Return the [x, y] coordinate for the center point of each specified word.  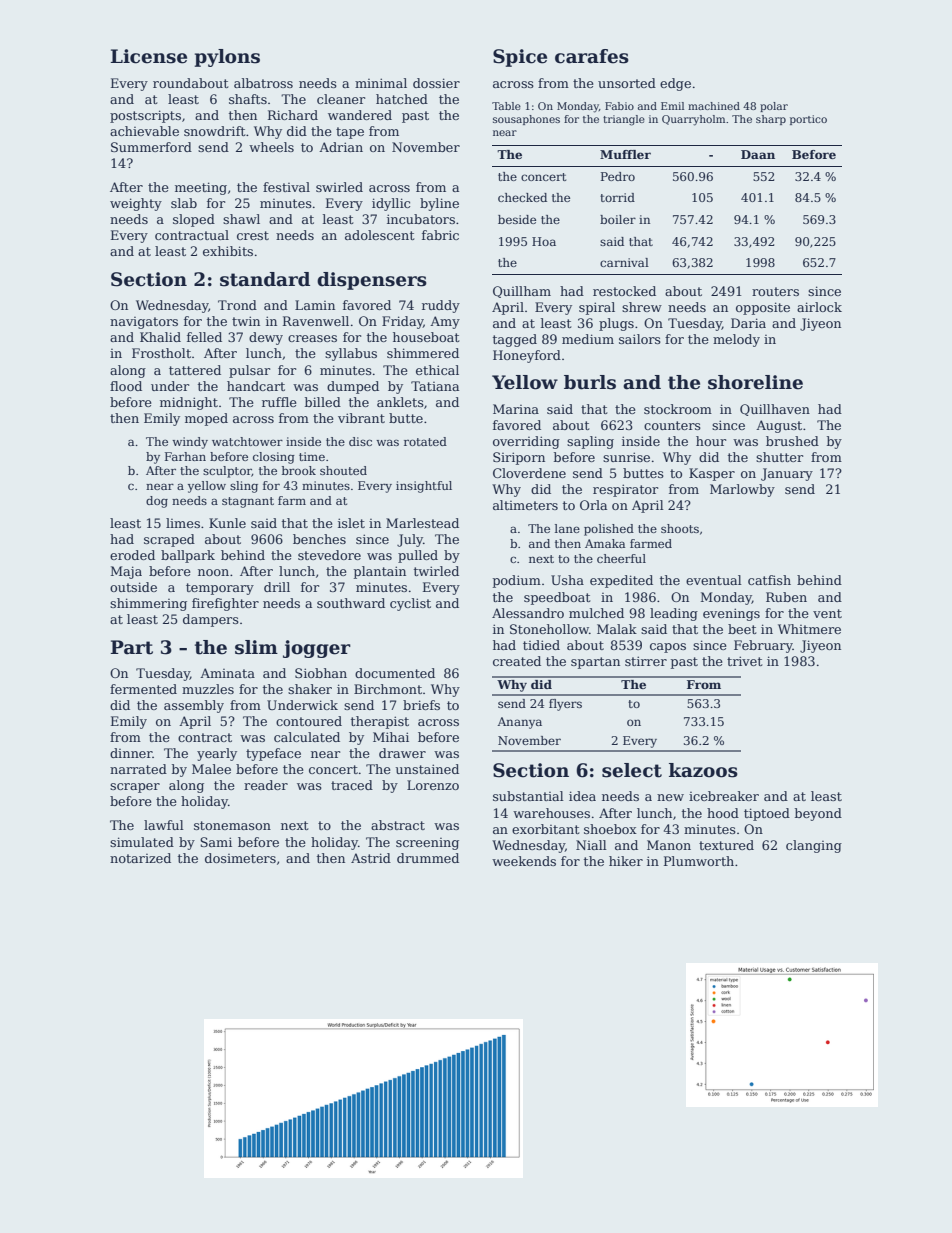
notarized [140, 858]
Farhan [185, 456]
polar [774, 107]
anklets [400, 402]
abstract [398, 825]
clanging [814, 846]
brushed [792, 441]
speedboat [557, 598]
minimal [381, 83]
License [149, 56]
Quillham [522, 292]
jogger [317, 649]
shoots [680, 528]
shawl [241, 219]
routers [775, 291]
